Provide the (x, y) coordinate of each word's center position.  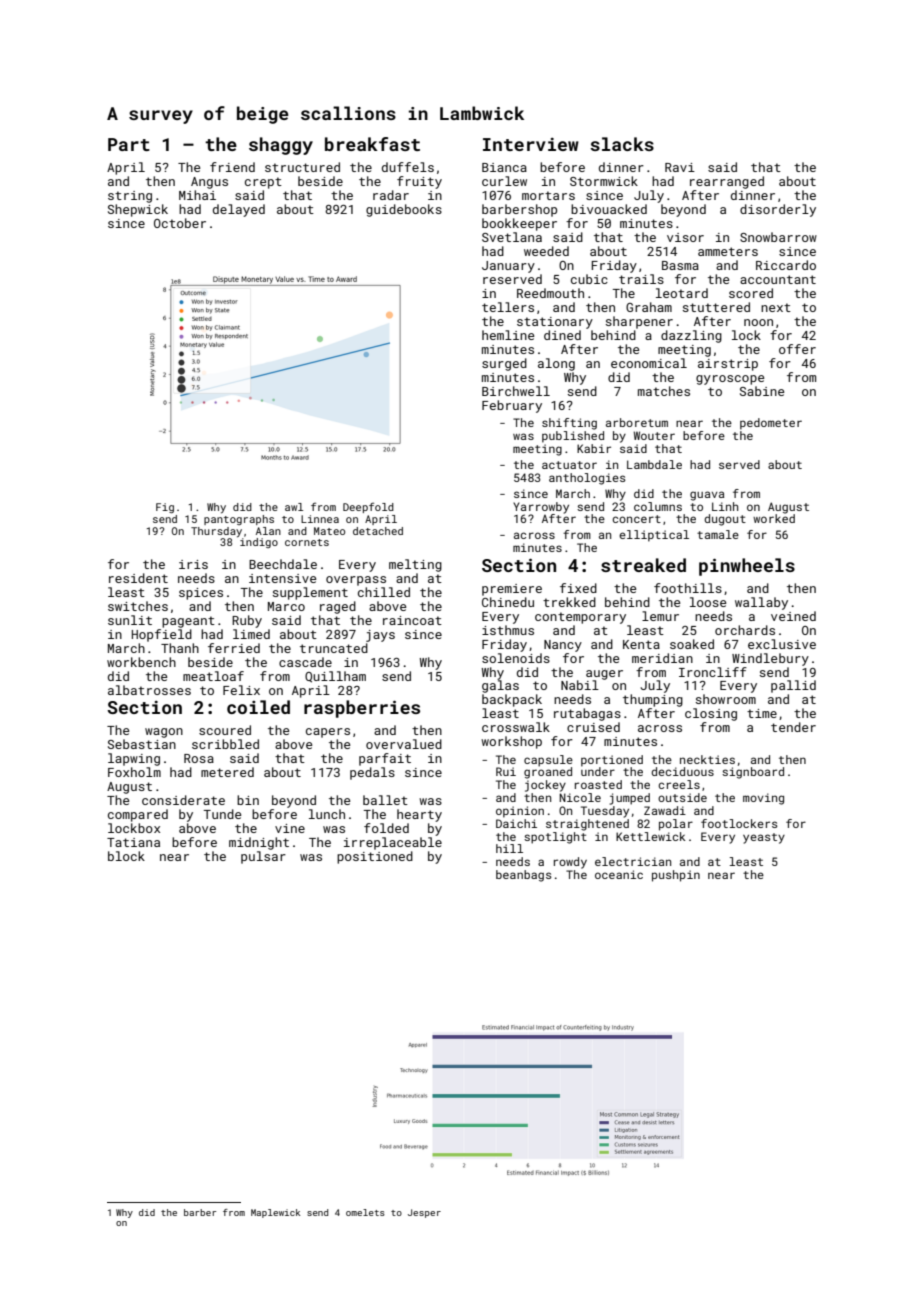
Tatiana (133, 842)
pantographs (239, 520)
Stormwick (604, 181)
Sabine (762, 391)
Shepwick (138, 210)
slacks (622, 144)
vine (290, 828)
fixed (578, 588)
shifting (569, 424)
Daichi (516, 823)
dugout (725, 520)
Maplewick (275, 1213)
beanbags (524, 876)
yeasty (764, 838)
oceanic (619, 874)
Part (129, 144)
